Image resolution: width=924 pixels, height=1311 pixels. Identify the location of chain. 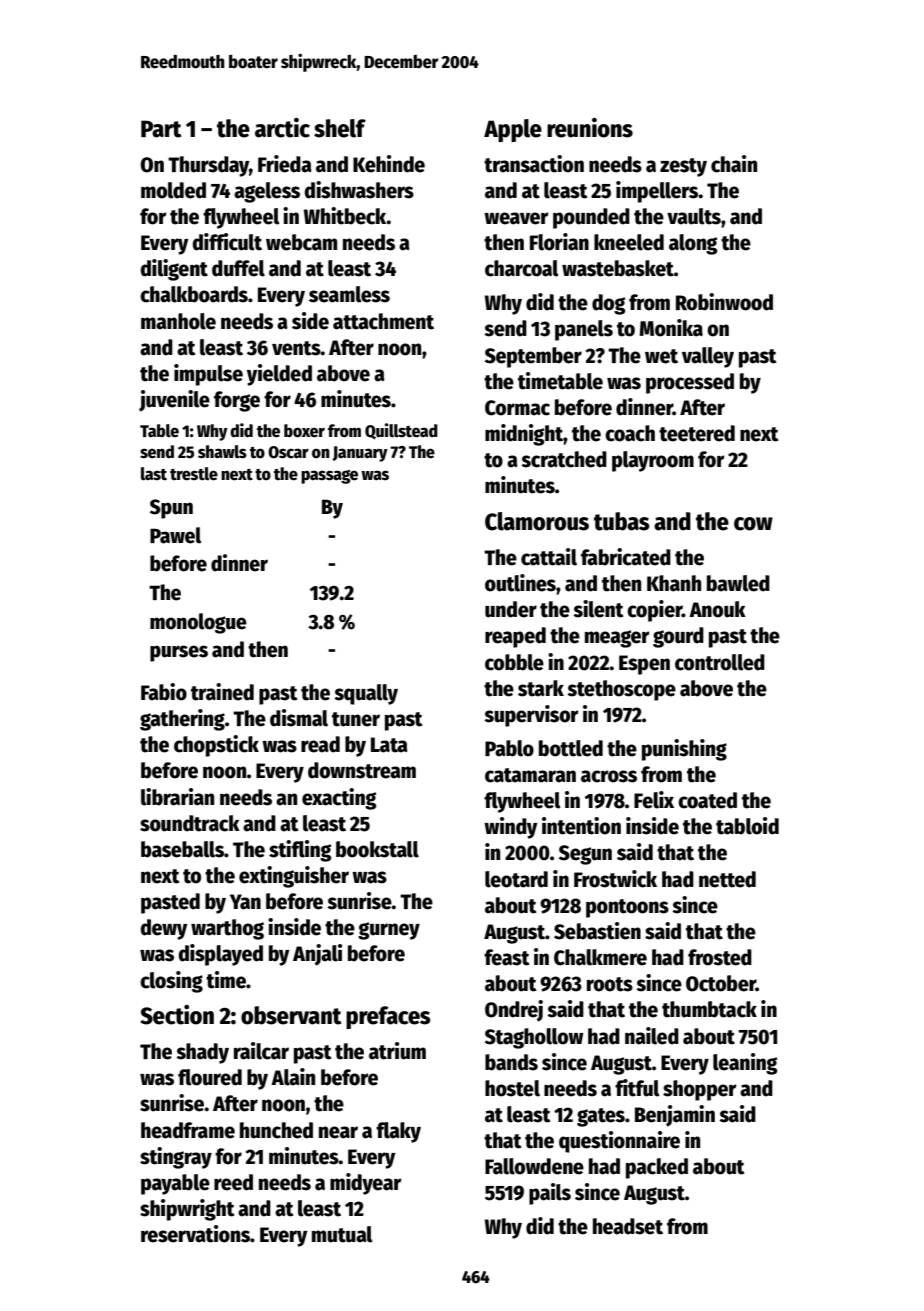
(734, 164).
